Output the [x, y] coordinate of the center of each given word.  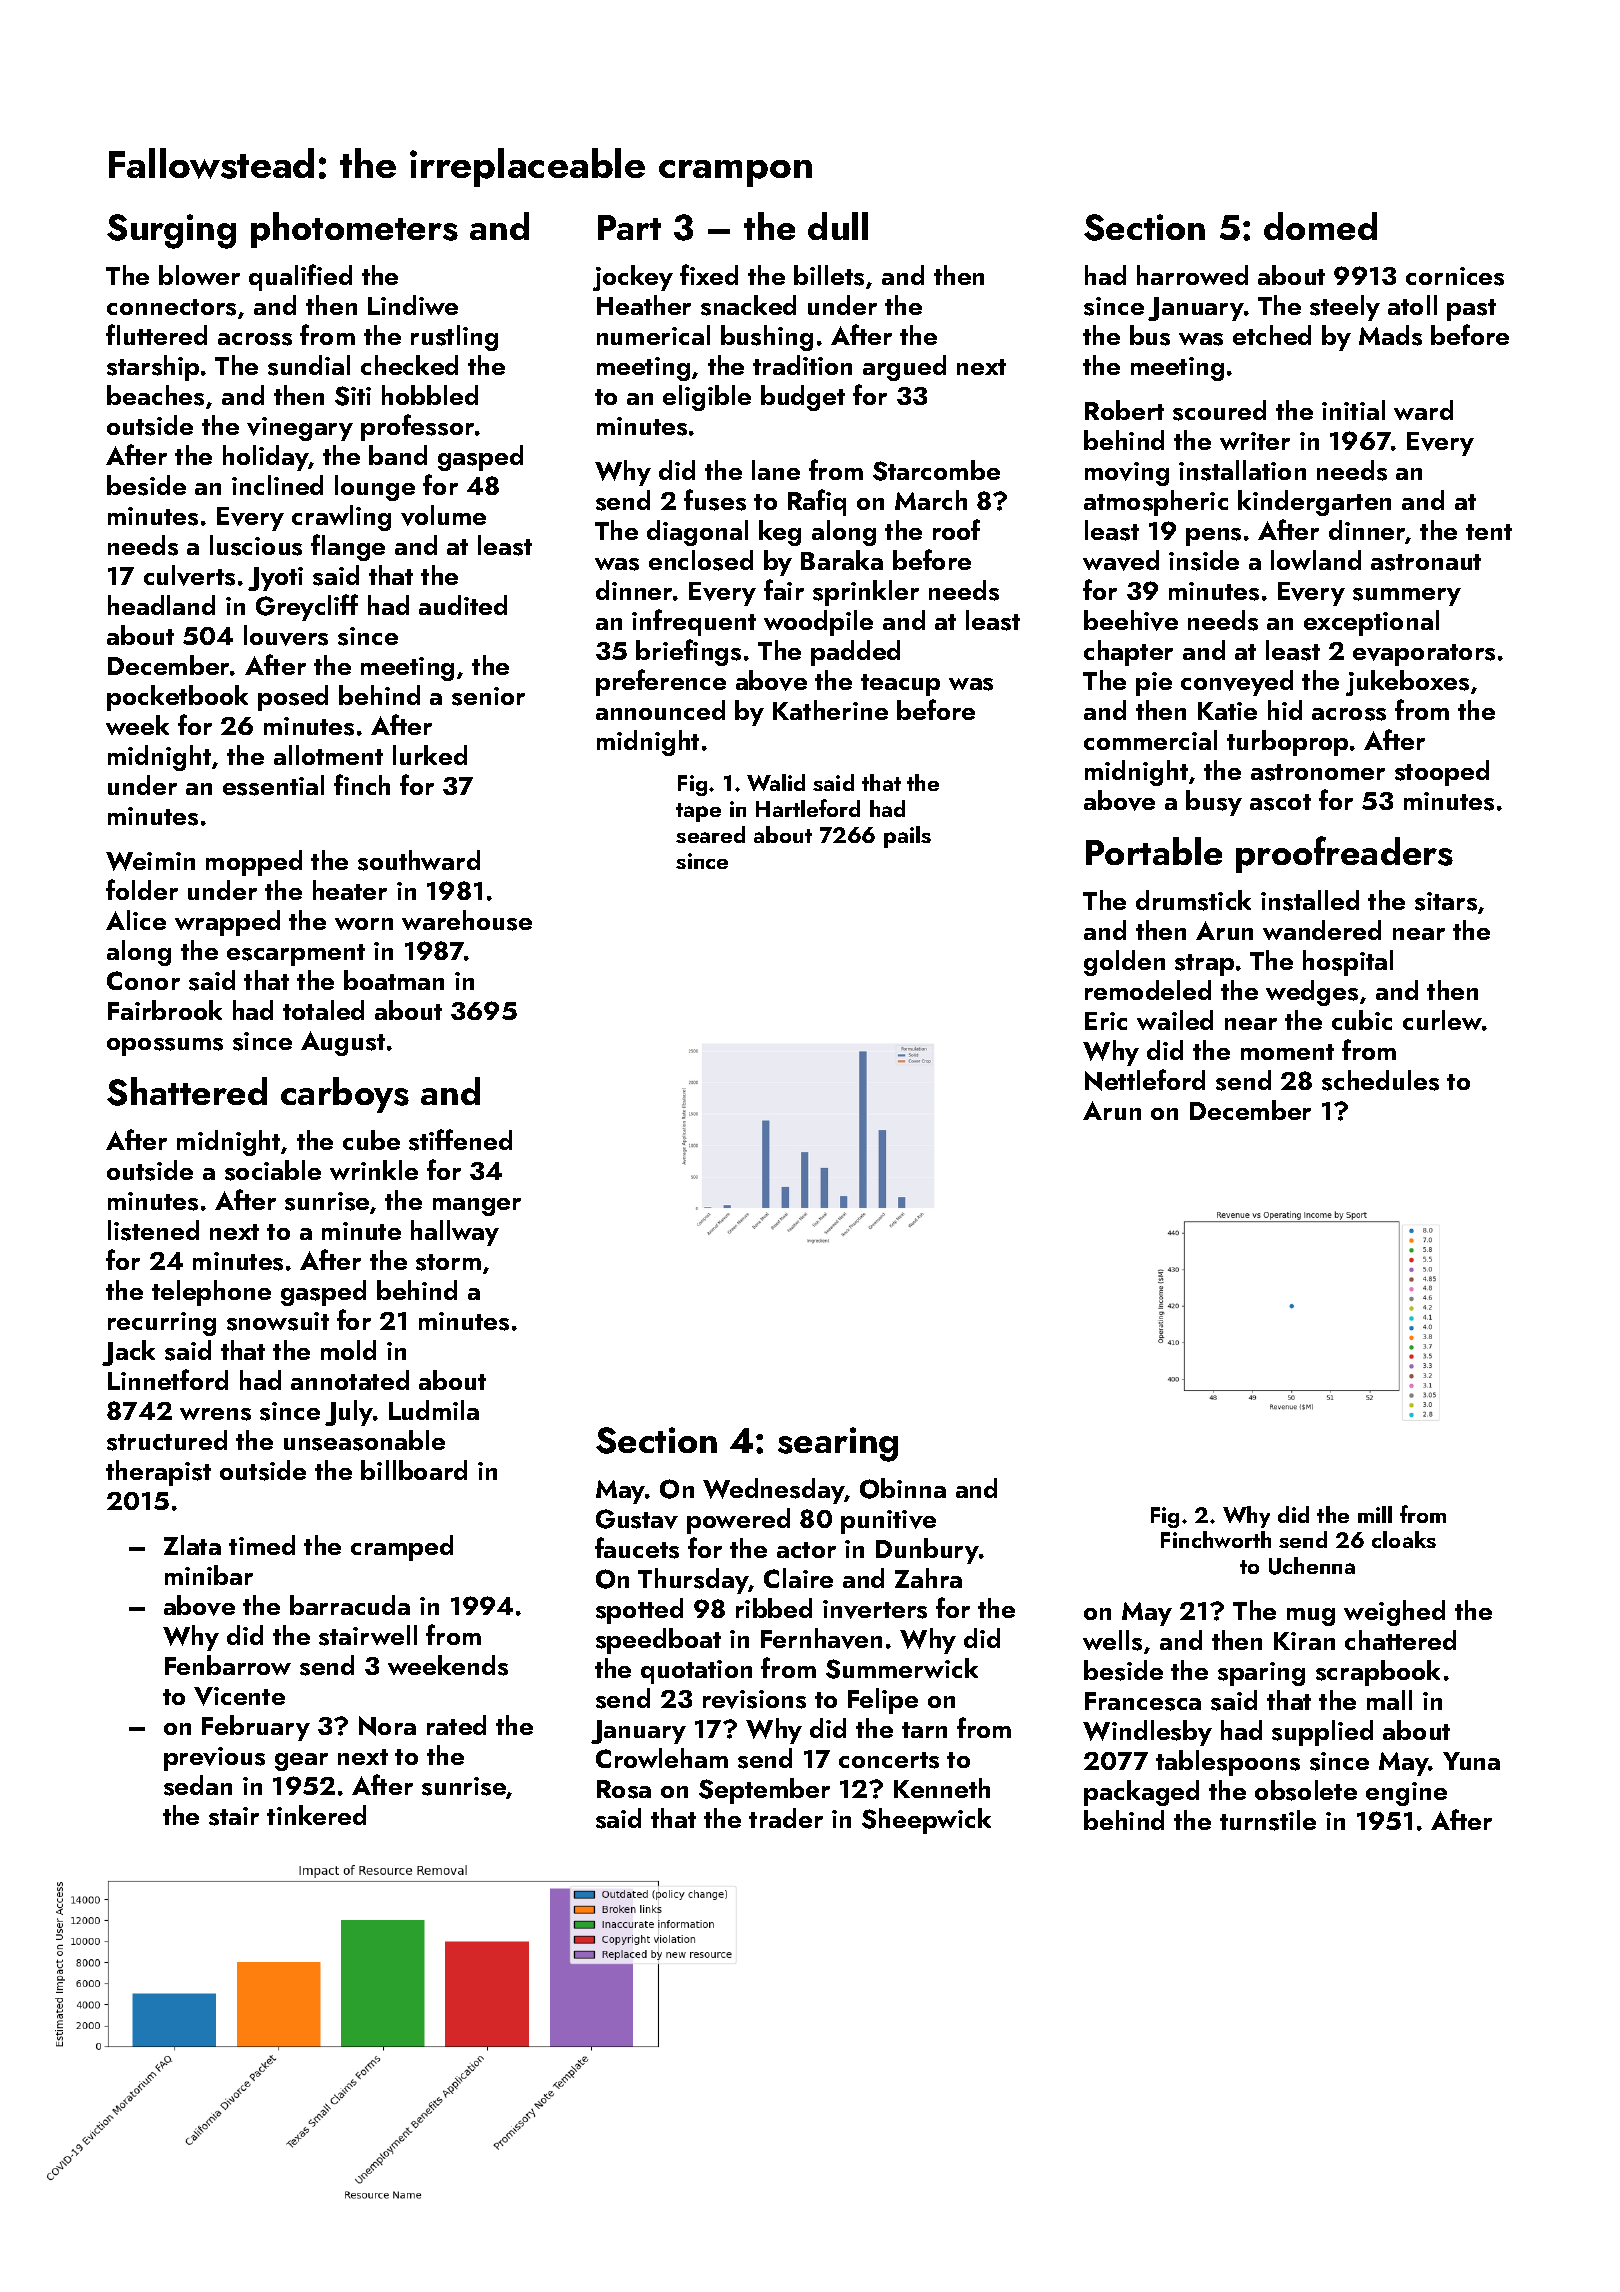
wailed [1175, 1020]
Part [629, 227]
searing [838, 1444]
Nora [387, 1726]
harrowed [1192, 275]
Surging [171, 231]
